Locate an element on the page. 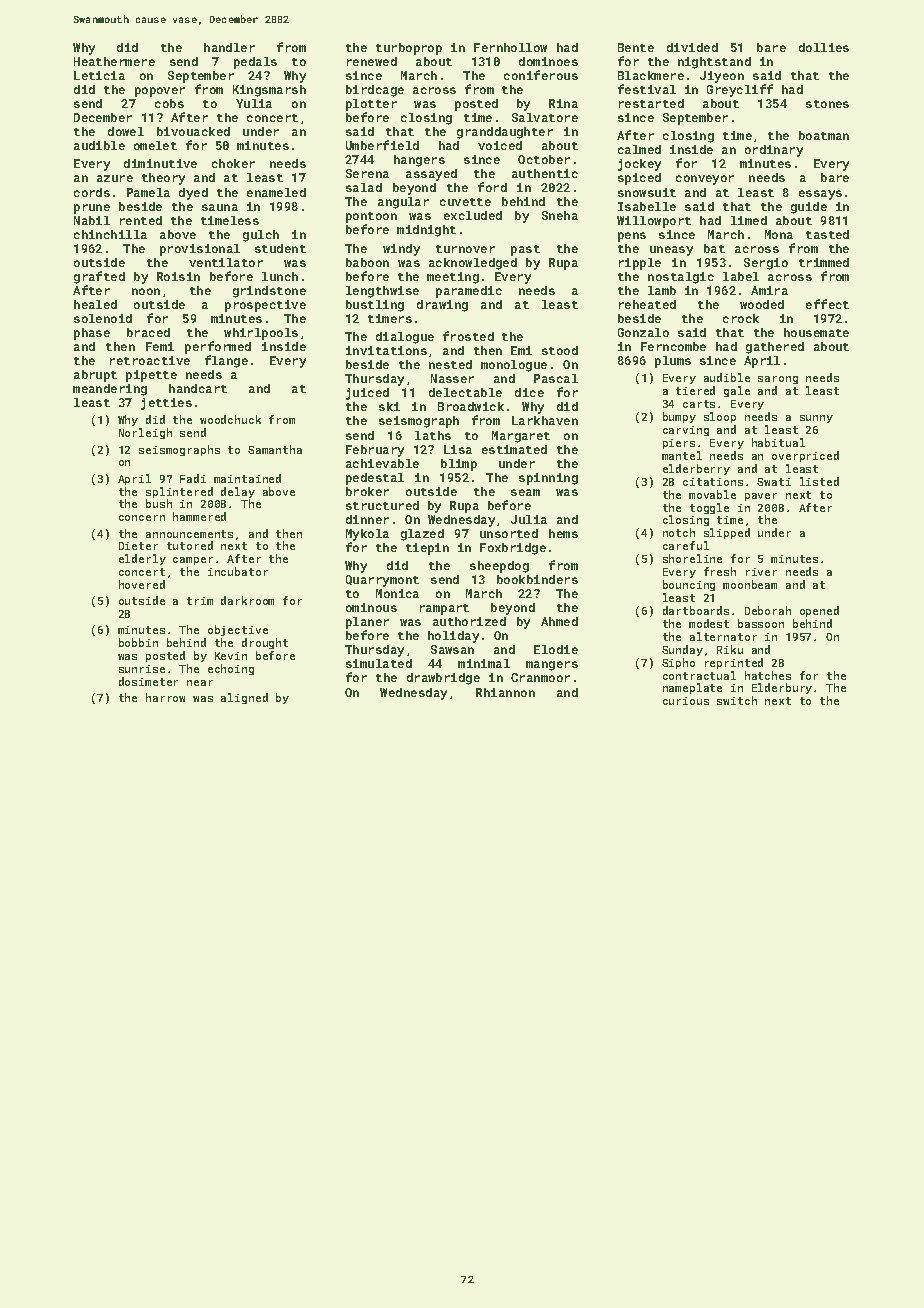 The image size is (924, 1308). boatman is located at coordinates (824, 135).
